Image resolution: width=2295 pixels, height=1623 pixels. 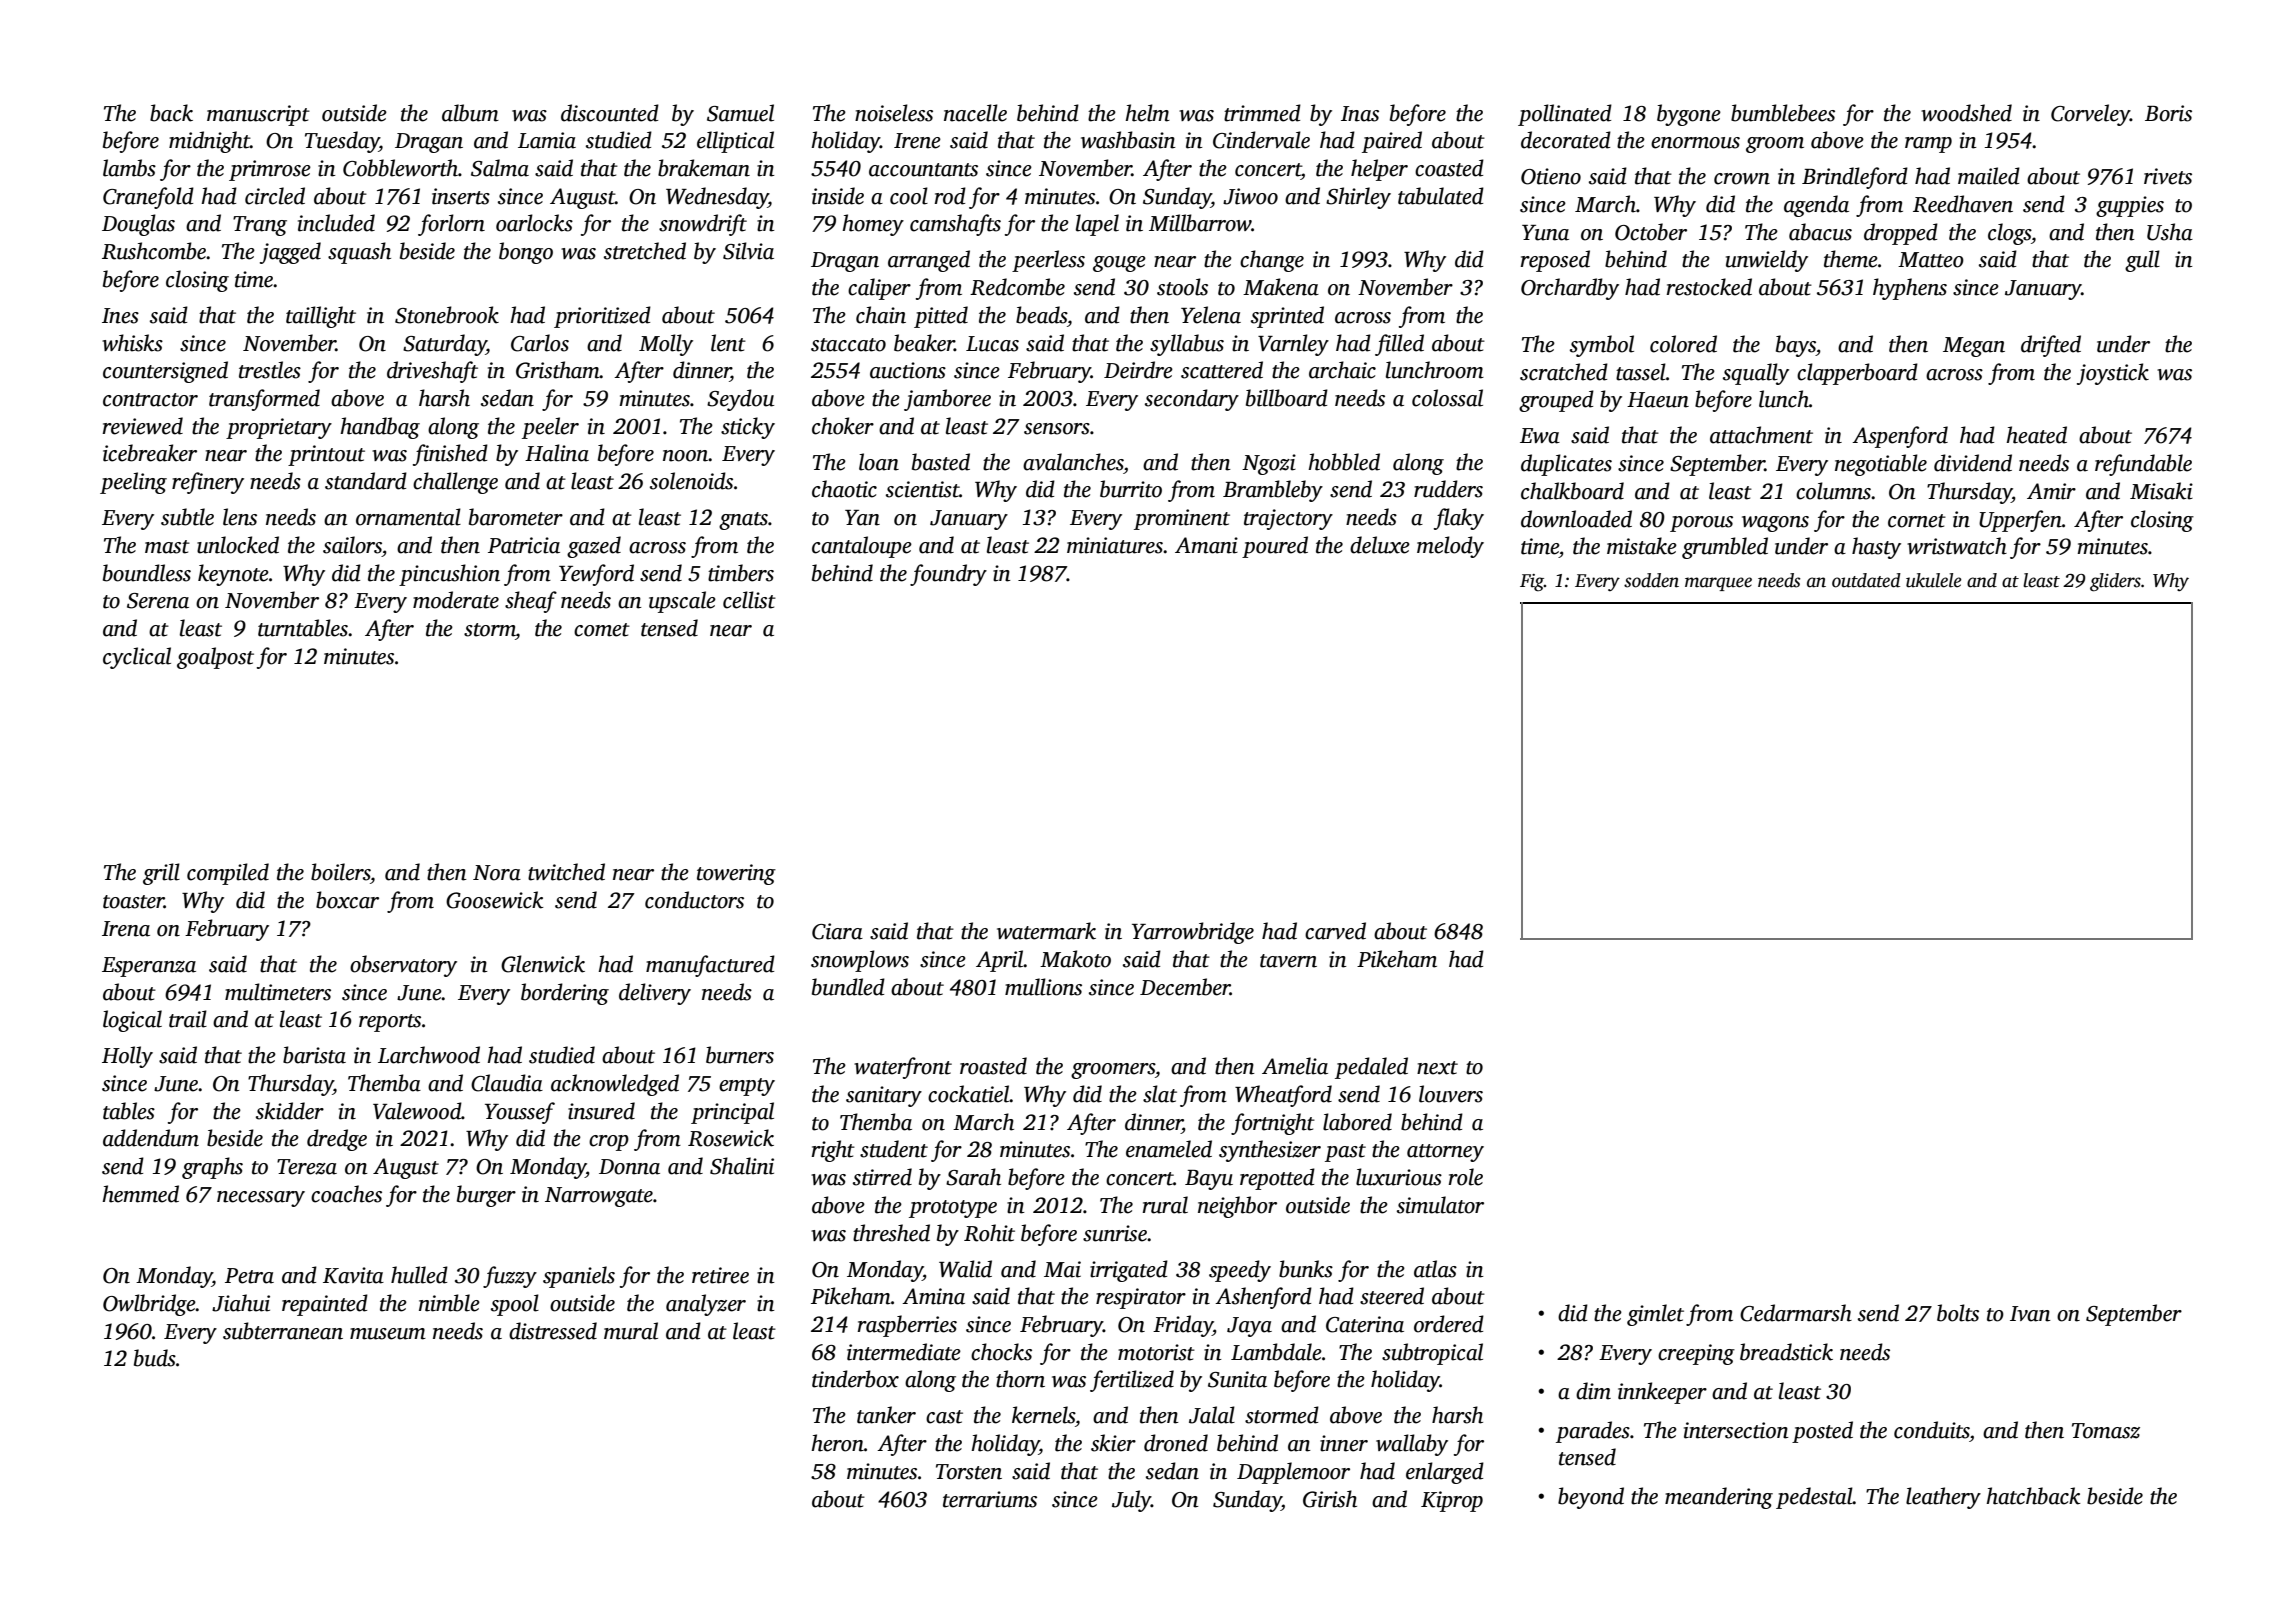 What do you see at coordinates (694, 900) in the image?
I see `conductors` at bounding box center [694, 900].
